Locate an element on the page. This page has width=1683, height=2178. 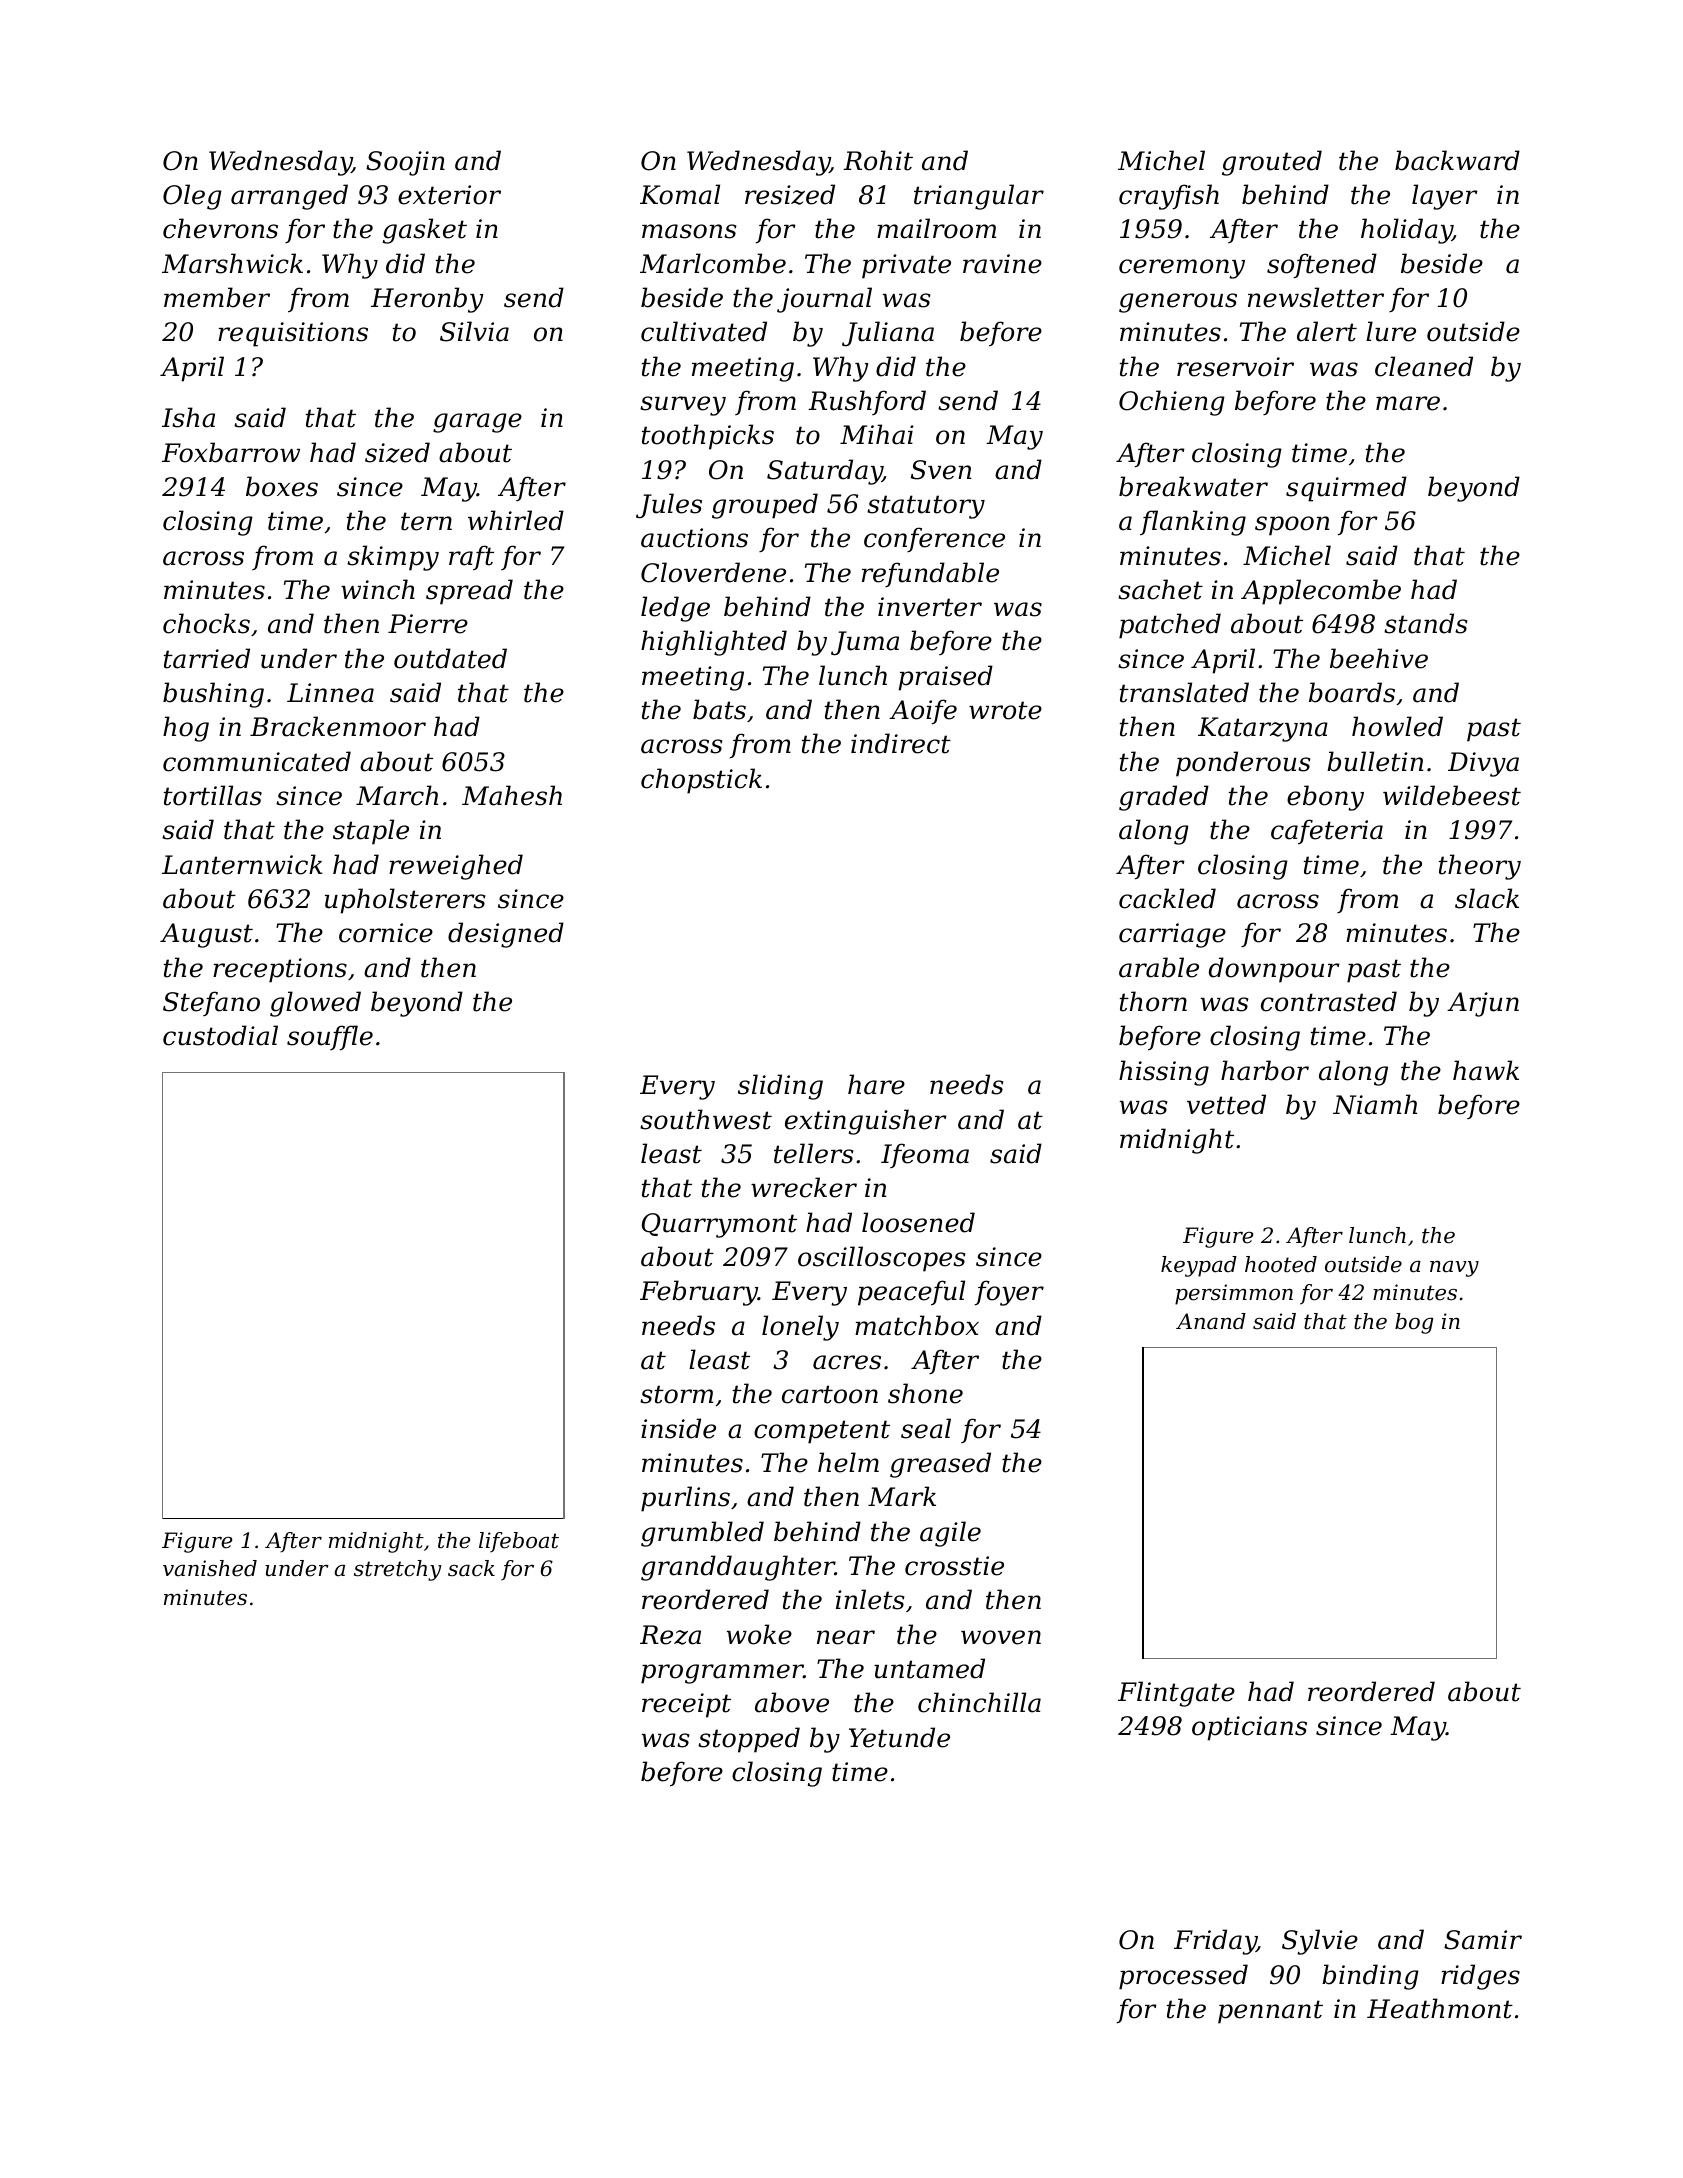
August is located at coordinates (206, 935).
